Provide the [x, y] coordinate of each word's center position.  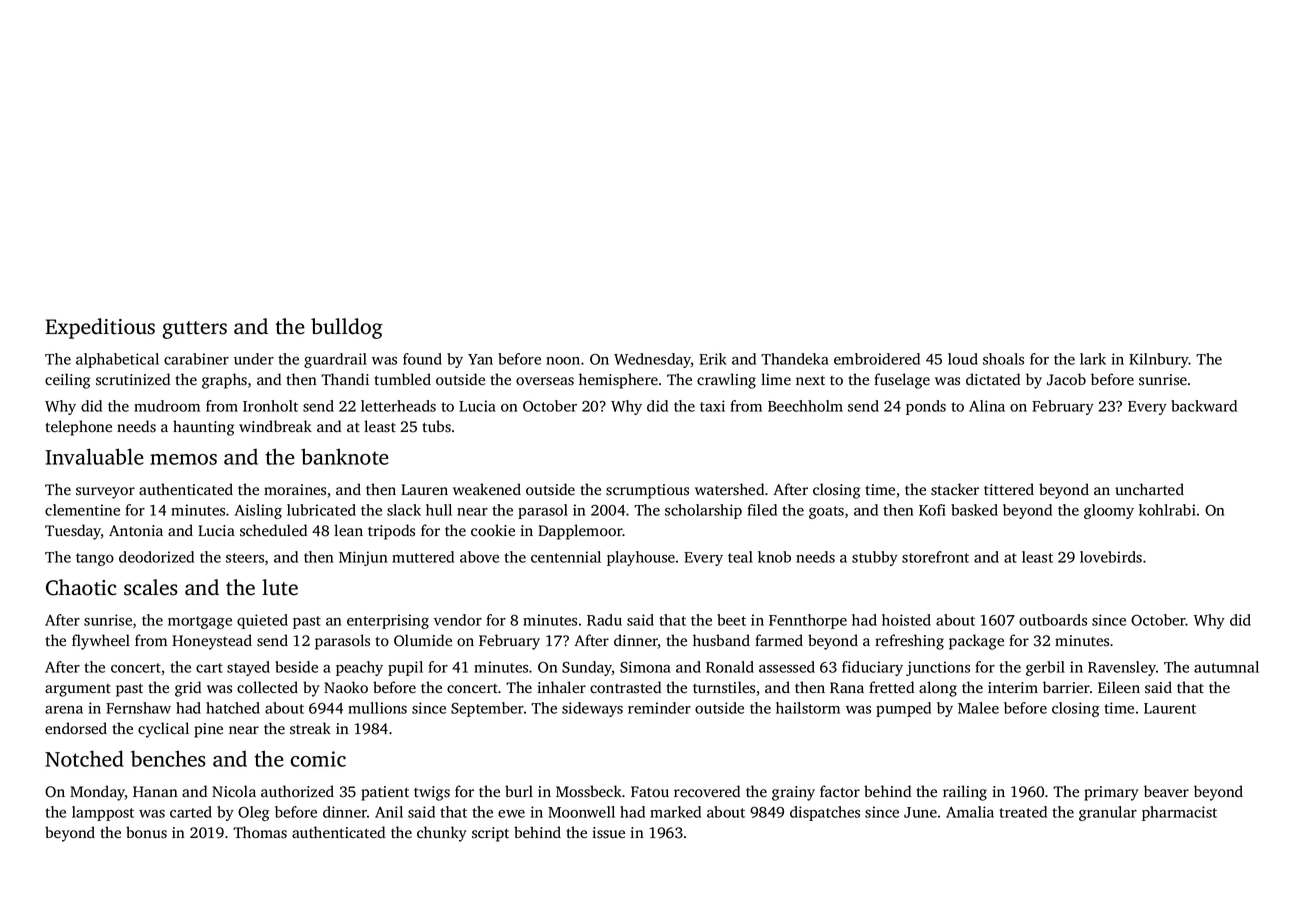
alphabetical [117, 360]
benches [168, 758]
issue [609, 833]
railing [965, 793]
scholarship [703, 511]
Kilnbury [1159, 360]
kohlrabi [1167, 510]
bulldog [347, 328]
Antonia [136, 531]
